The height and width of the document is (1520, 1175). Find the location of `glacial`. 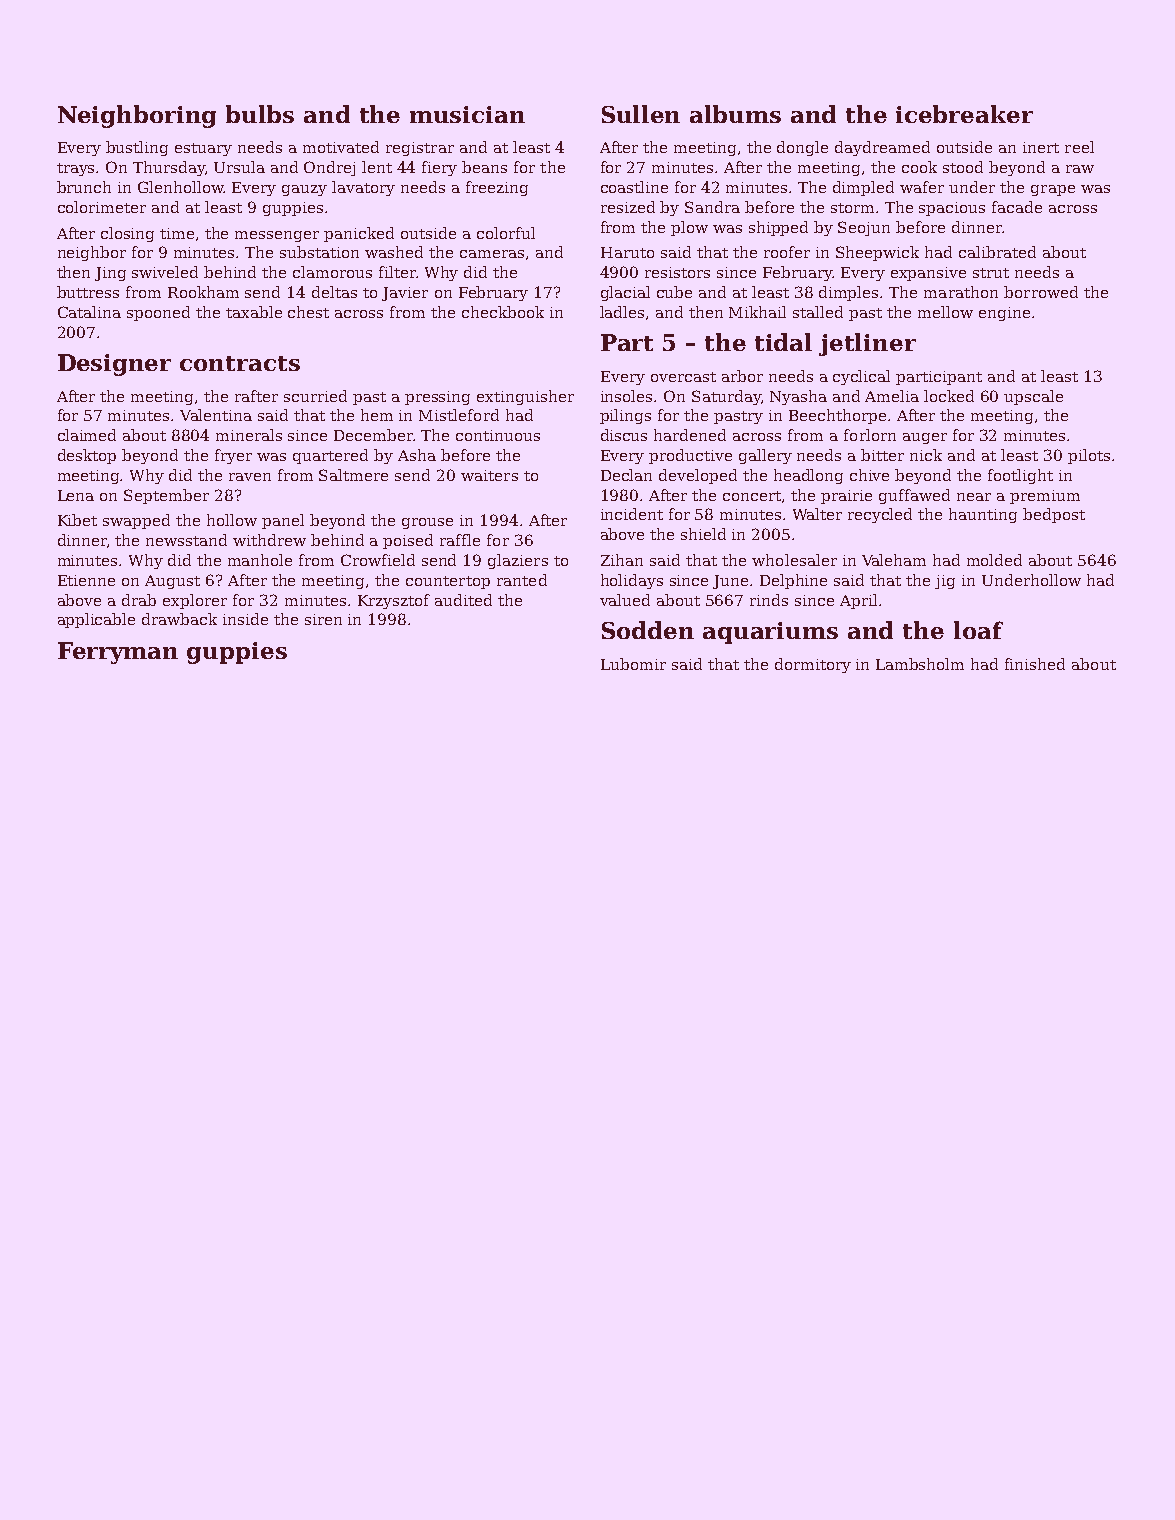

glacial is located at coordinates (625, 293).
